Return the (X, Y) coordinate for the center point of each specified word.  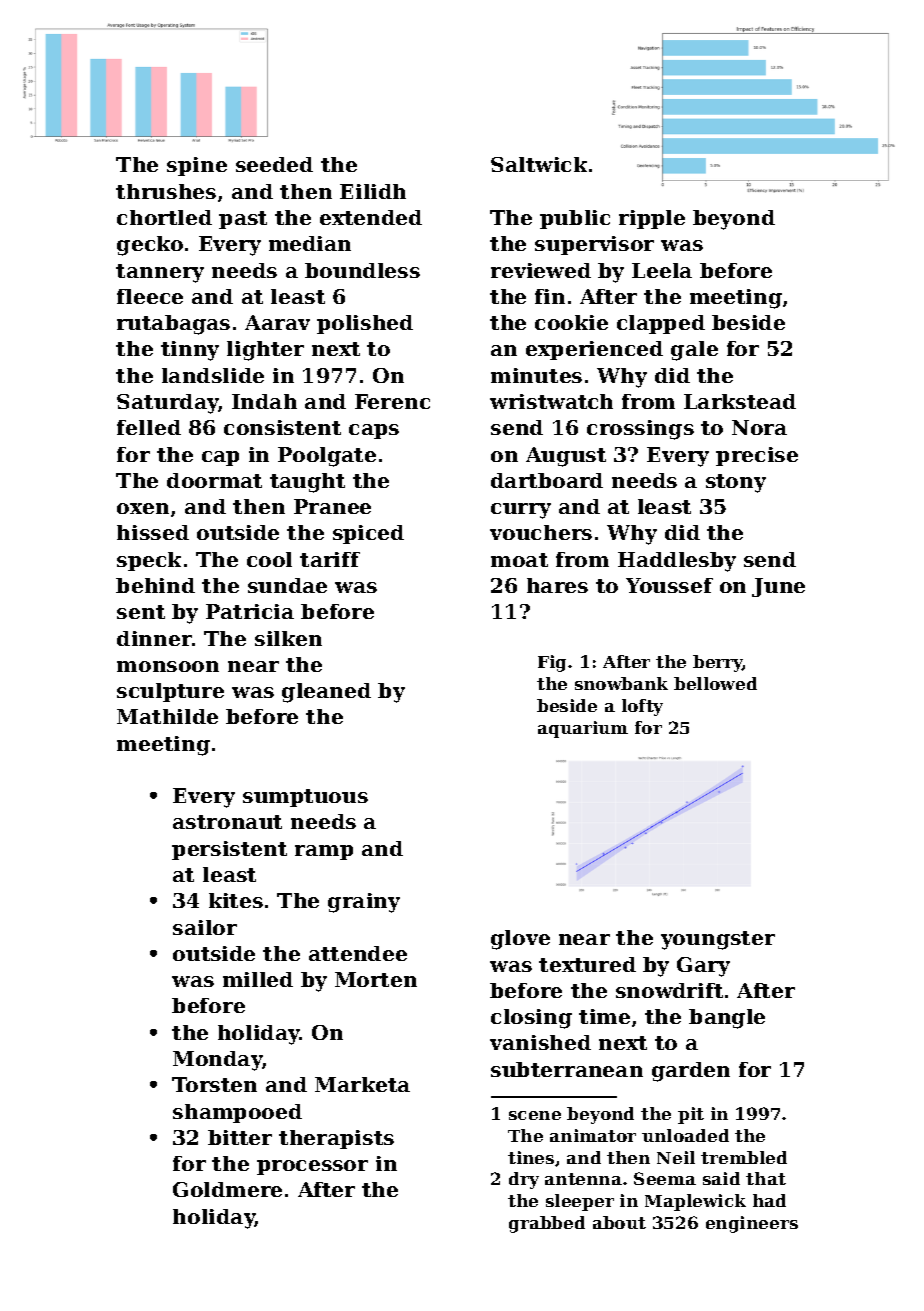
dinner (154, 638)
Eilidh (373, 191)
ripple (652, 219)
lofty (642, 707)
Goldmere (227, 1189)
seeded (274, 164)
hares (557, 585)
